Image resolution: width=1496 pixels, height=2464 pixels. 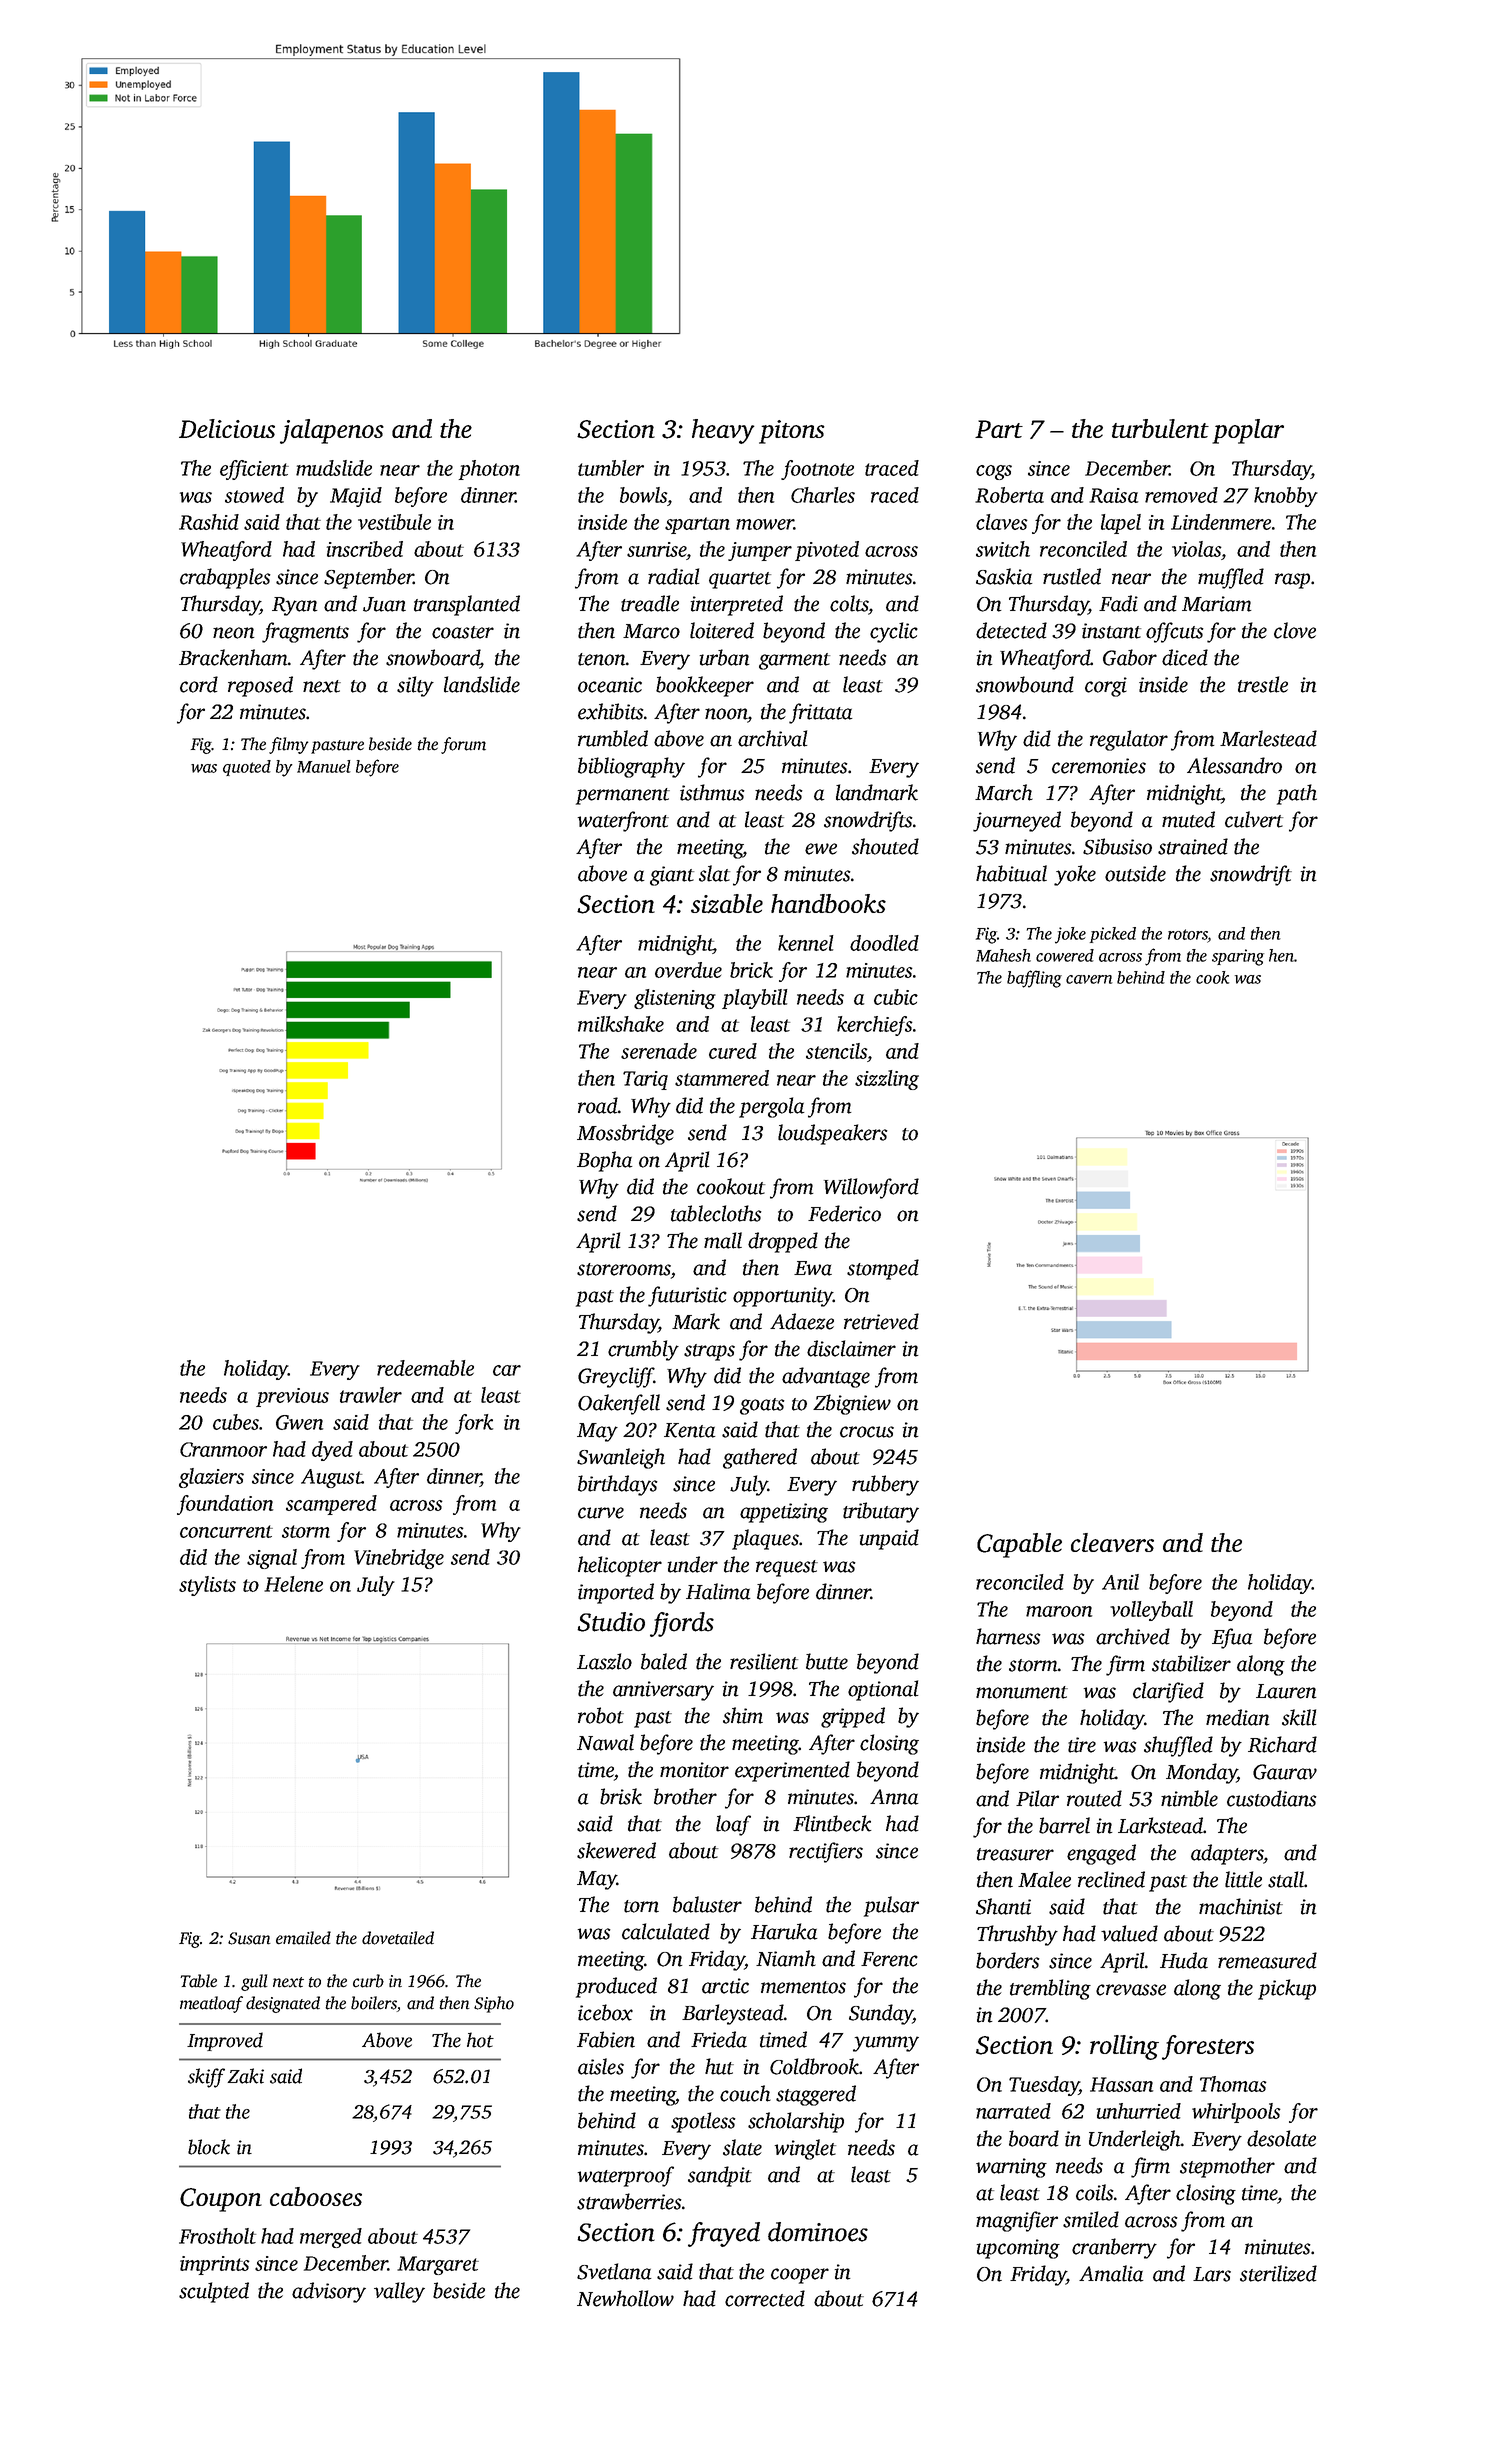 I want to click on Ferenc, so click(x=889, y=1959).
